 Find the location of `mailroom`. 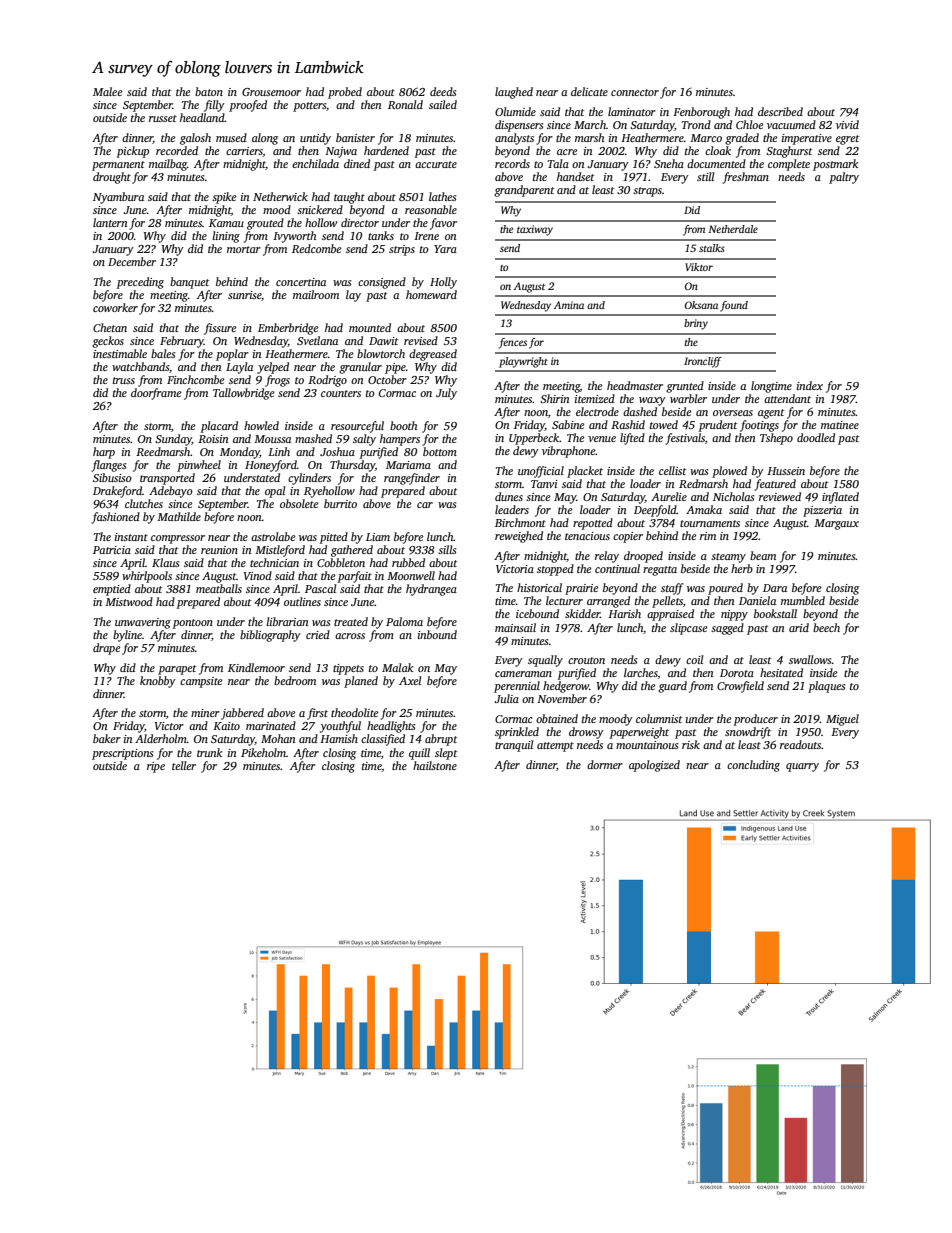

mailroom is located at coordinates (316, 294).
